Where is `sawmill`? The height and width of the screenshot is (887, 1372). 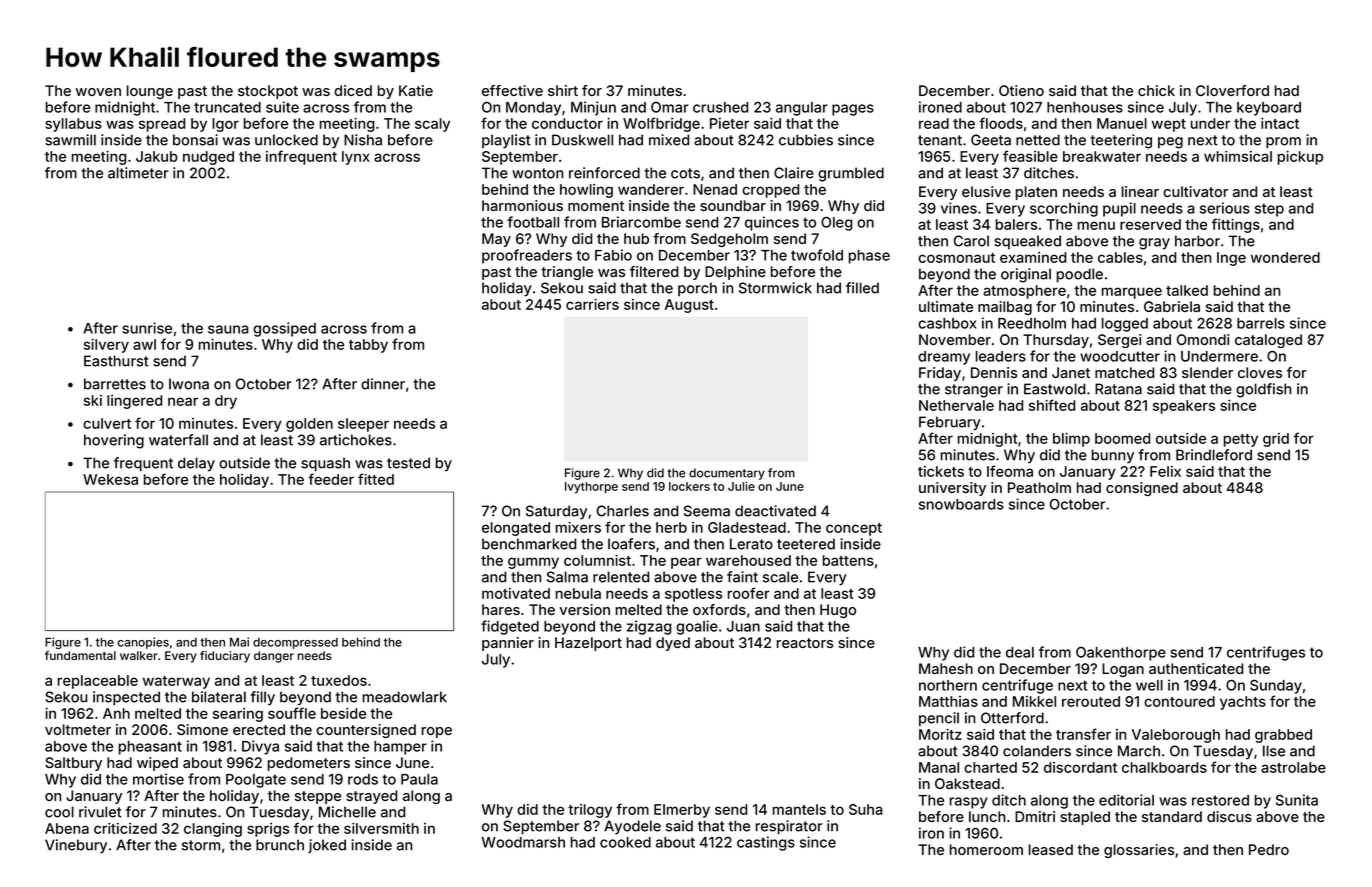 sawmill is located at coordinates (70, 140).
